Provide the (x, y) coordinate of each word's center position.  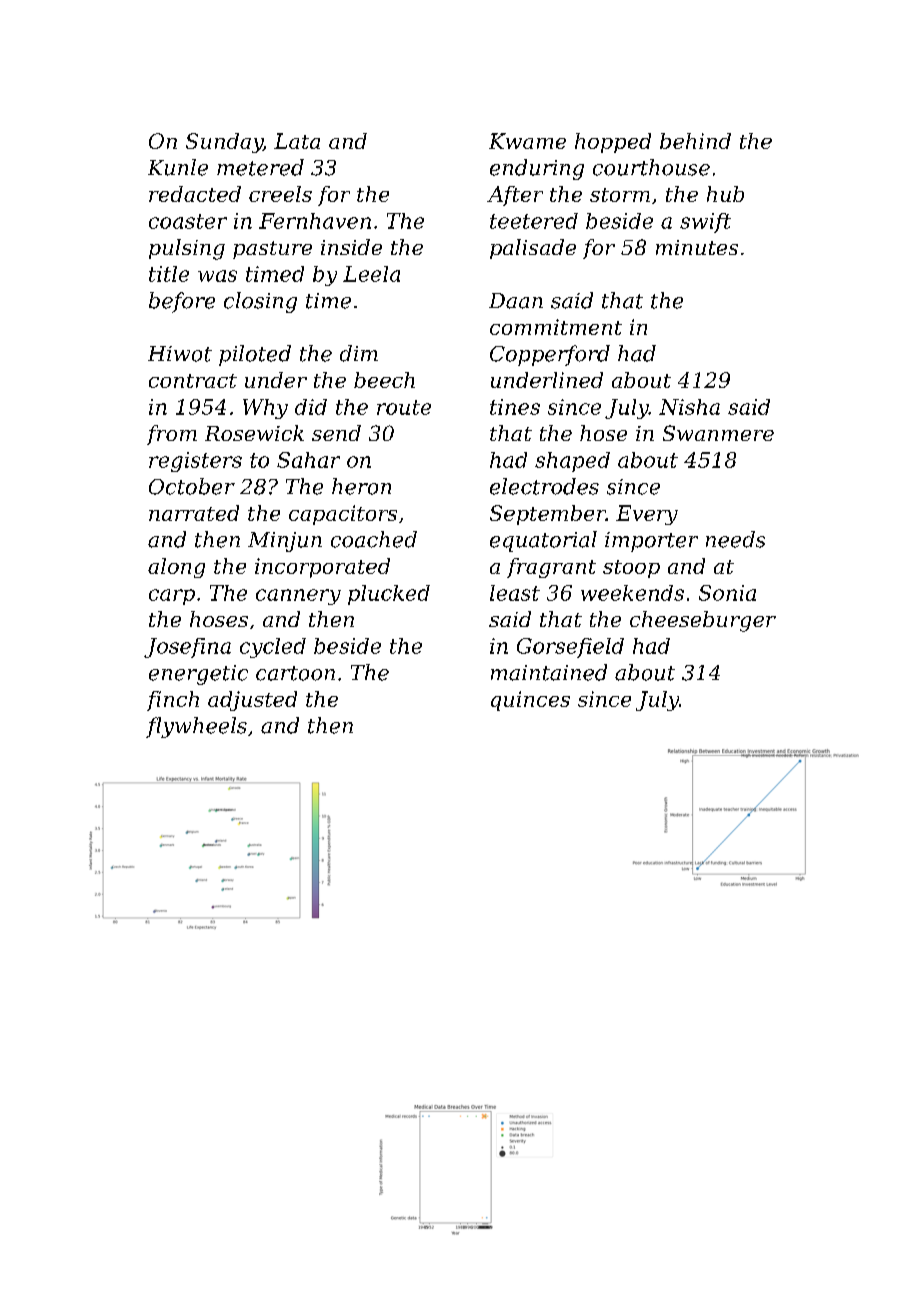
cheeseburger (703, 621)
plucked (389, 595)
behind (695, 141)
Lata (297, 141)
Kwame (527, 141)
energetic (198, 675)
